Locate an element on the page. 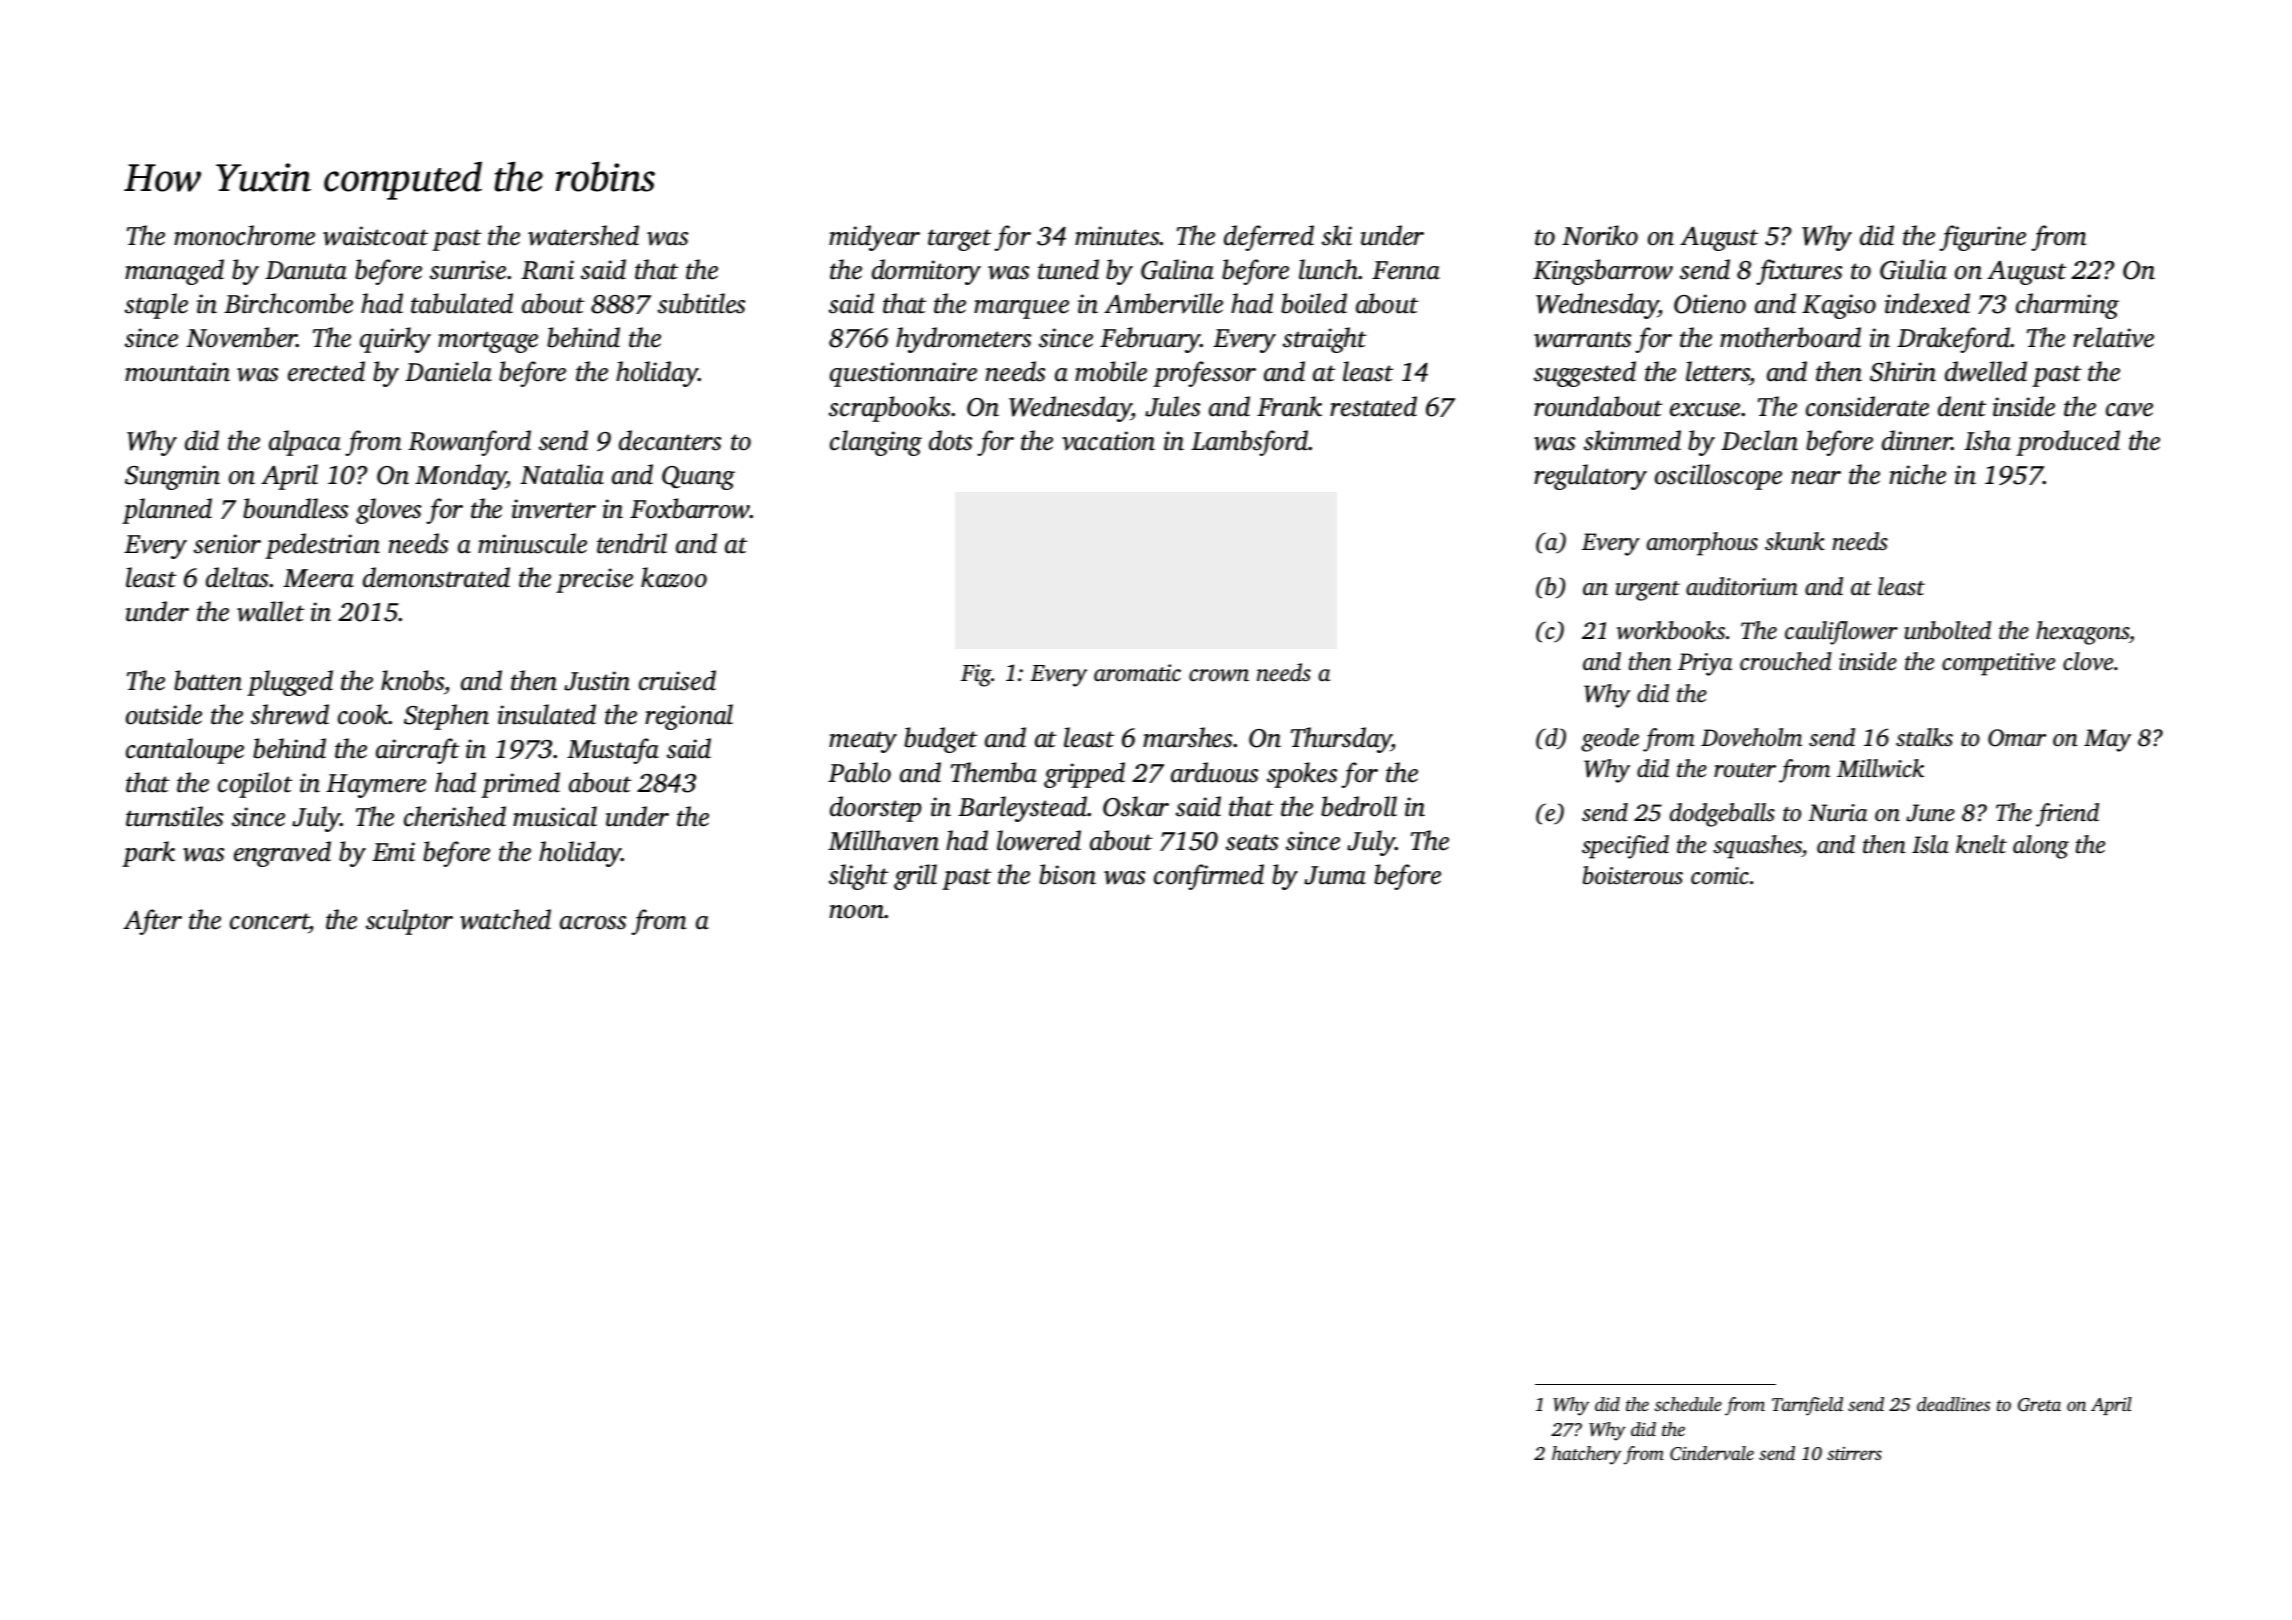 Image resolution: width=2292 pixels, height=1620 pixels. clove is located at coordinates (2088, 661).
